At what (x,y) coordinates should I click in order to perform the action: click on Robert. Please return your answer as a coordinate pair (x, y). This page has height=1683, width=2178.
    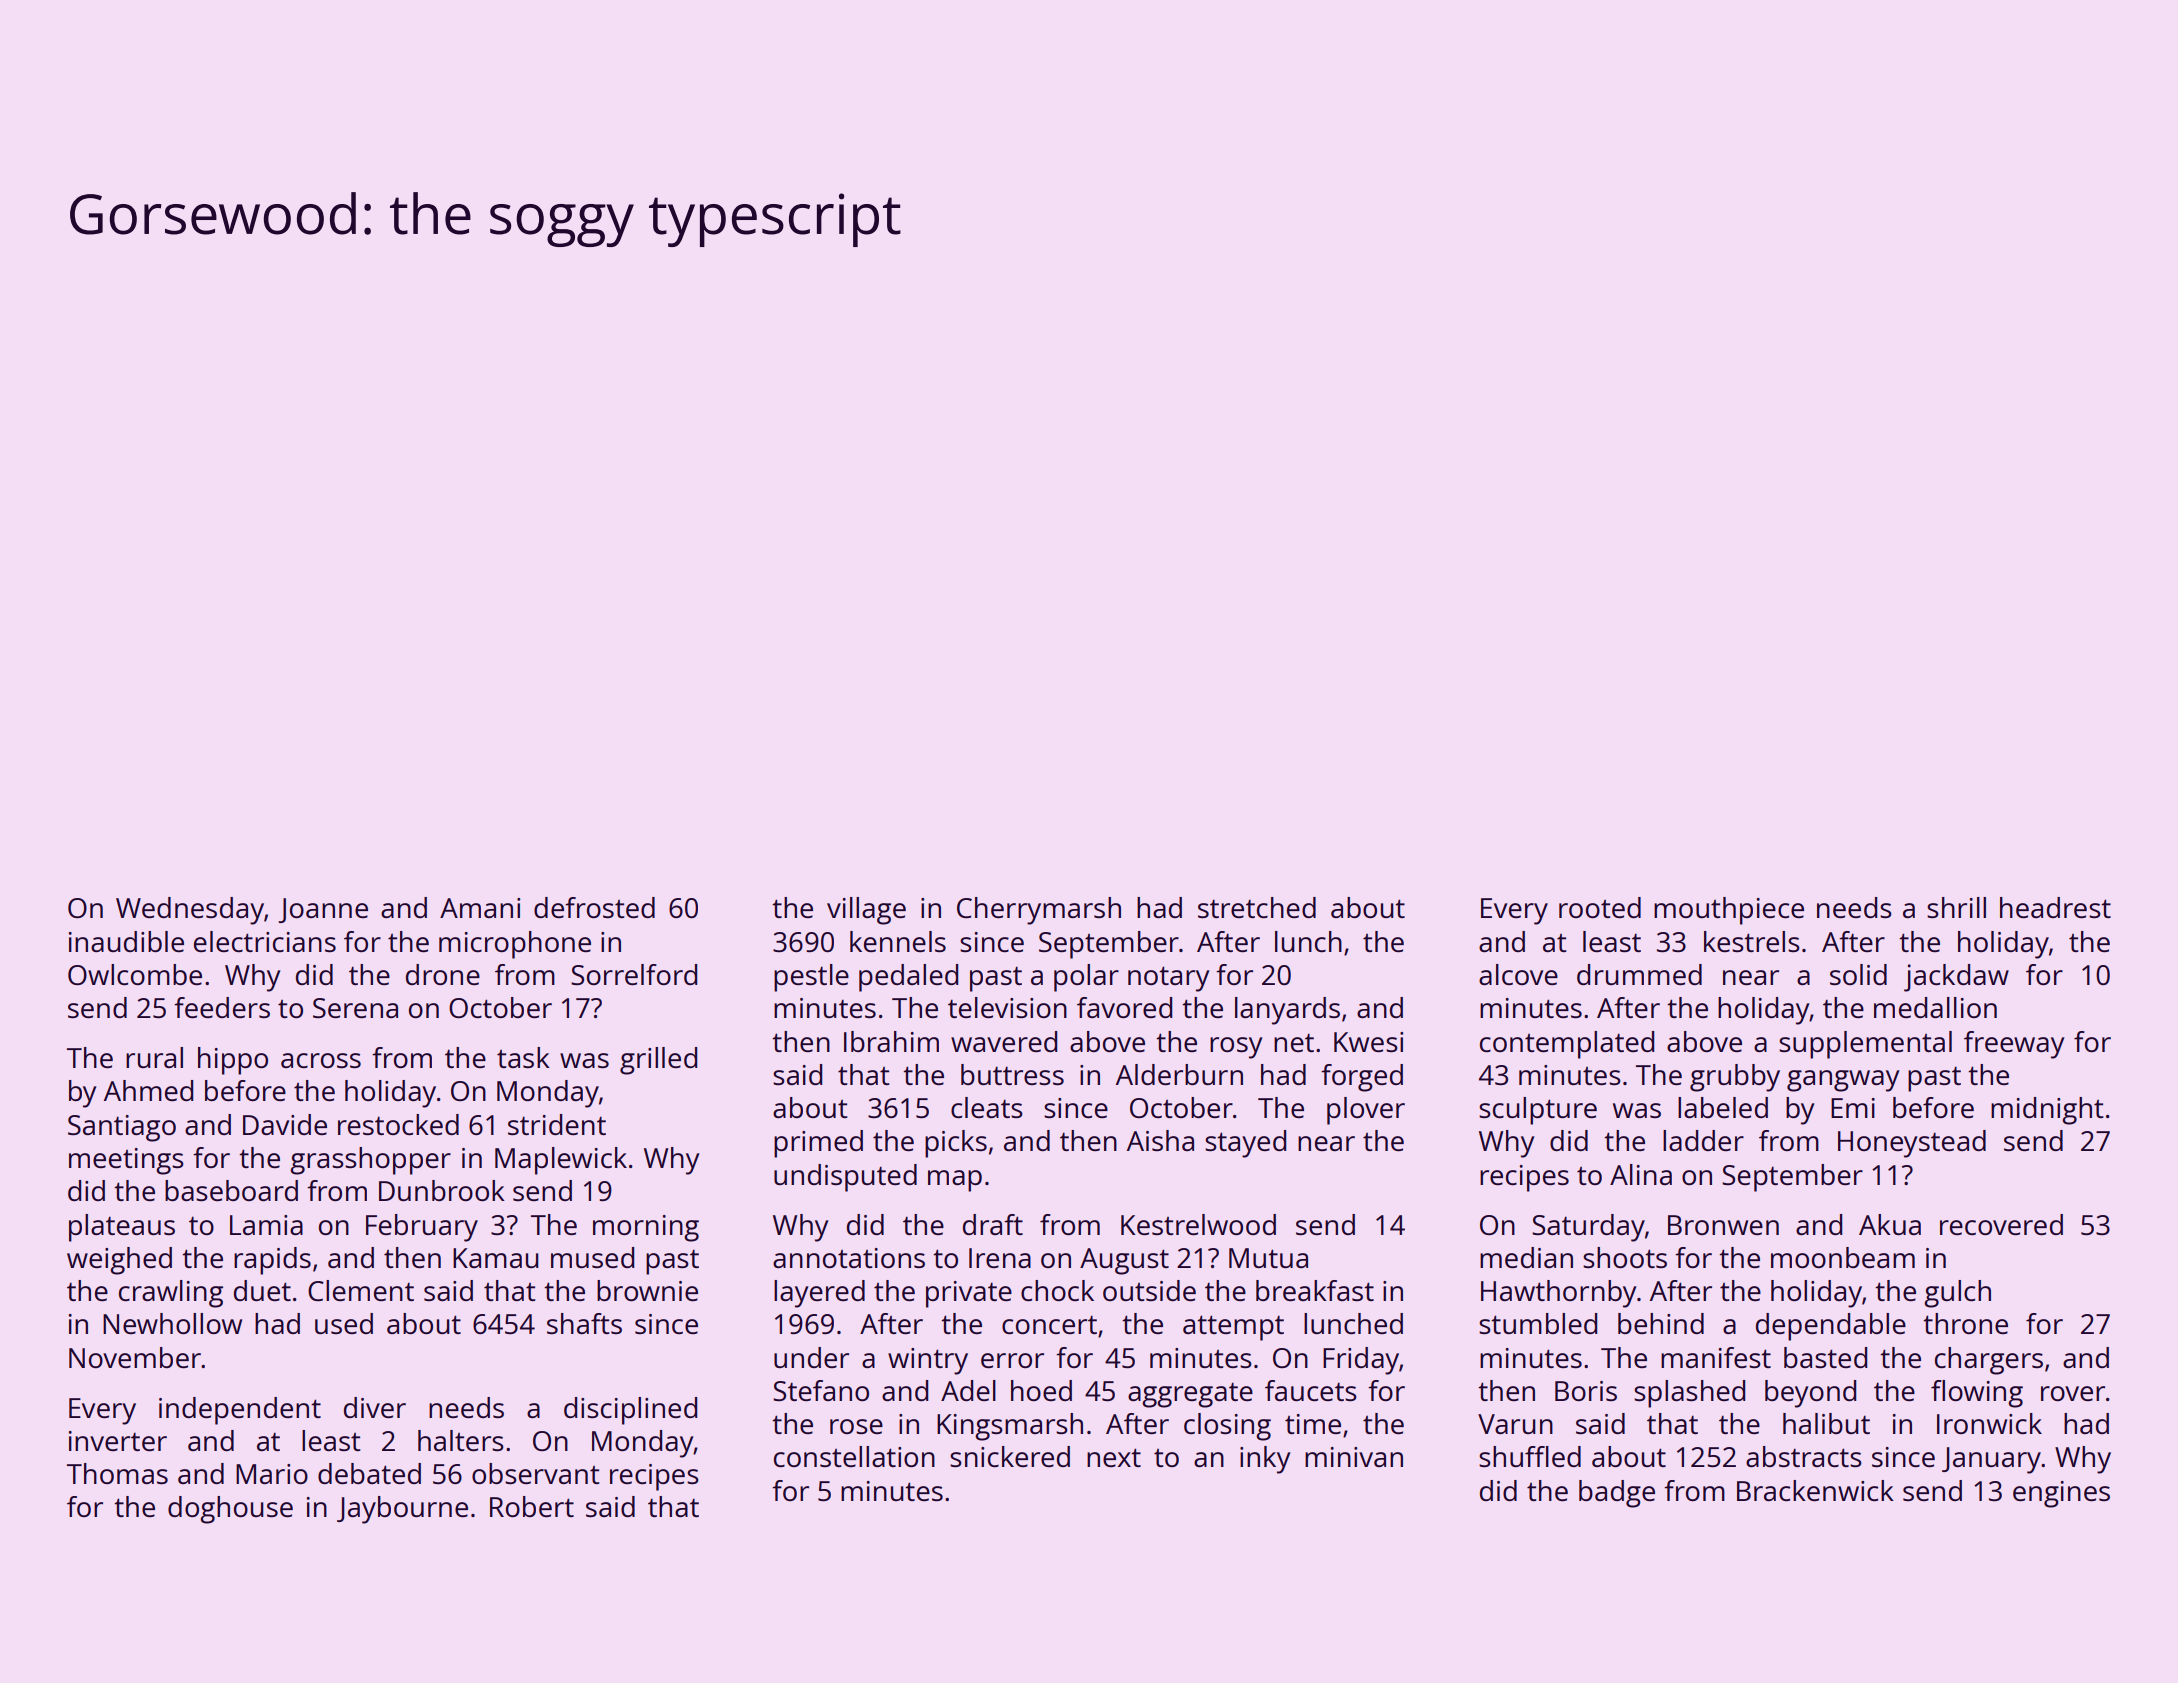
    Looking at the image, I should click on (532, 1506).
